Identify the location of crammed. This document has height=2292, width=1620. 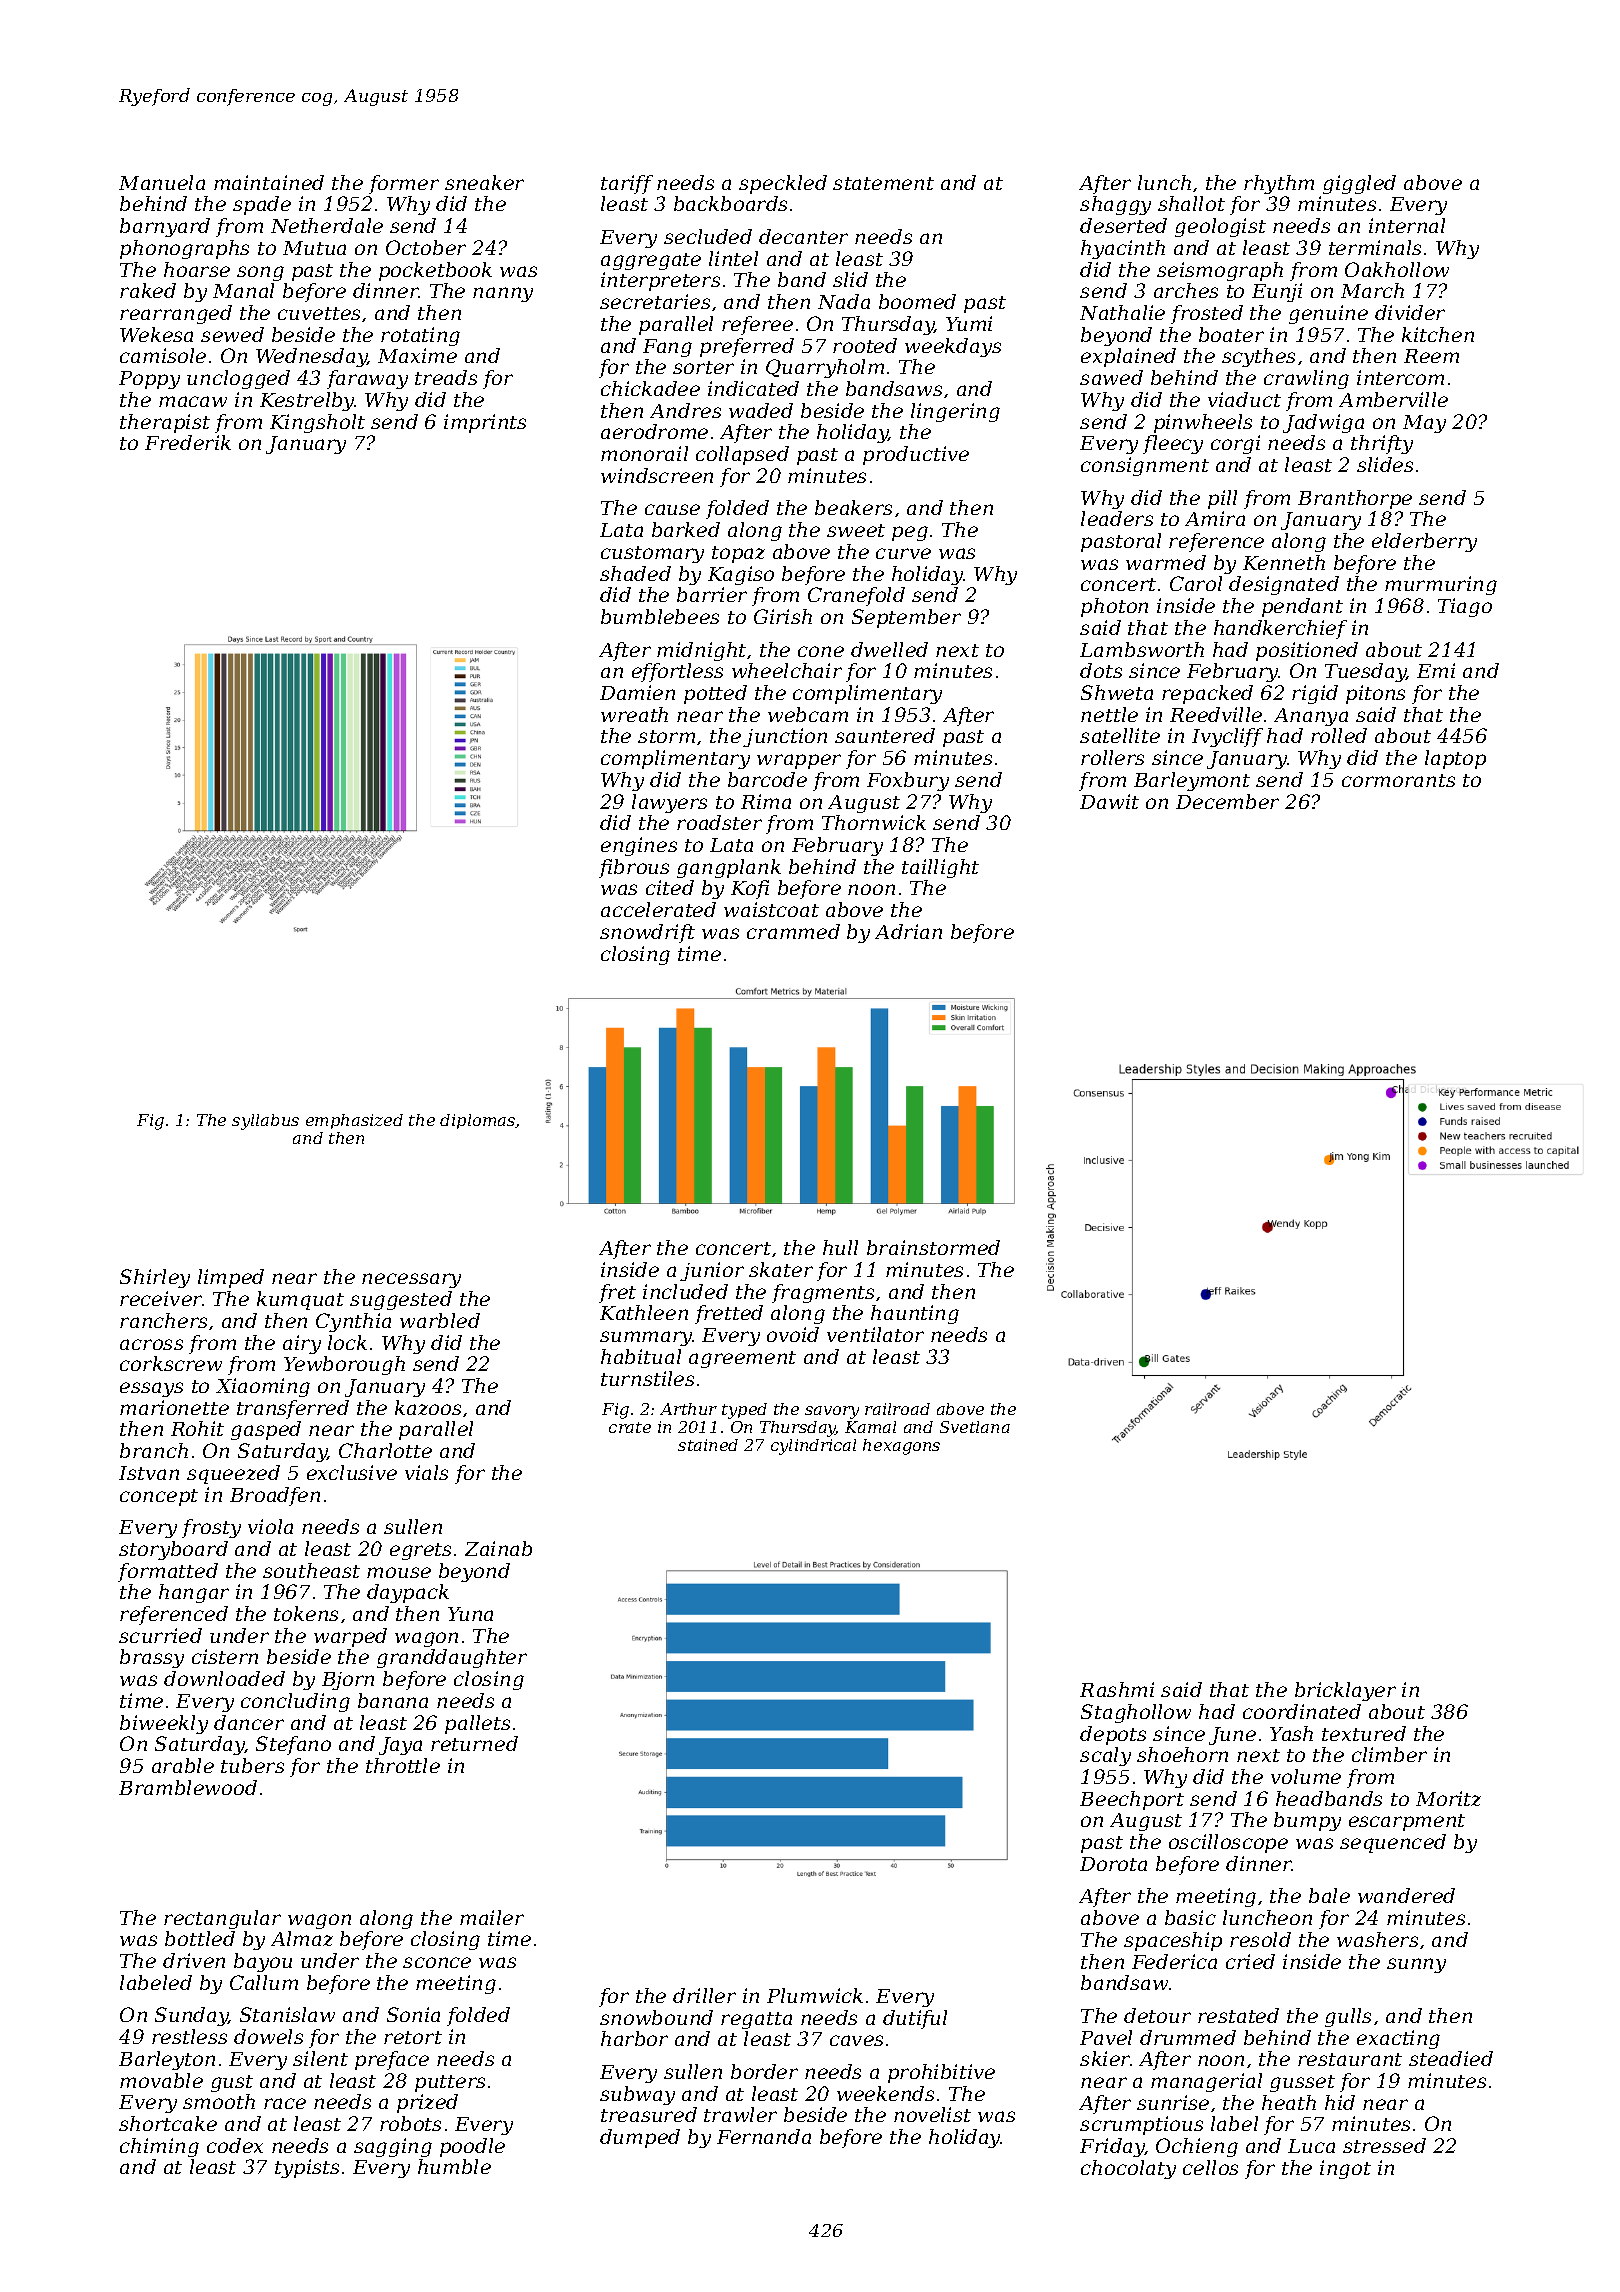
(793, 931).
